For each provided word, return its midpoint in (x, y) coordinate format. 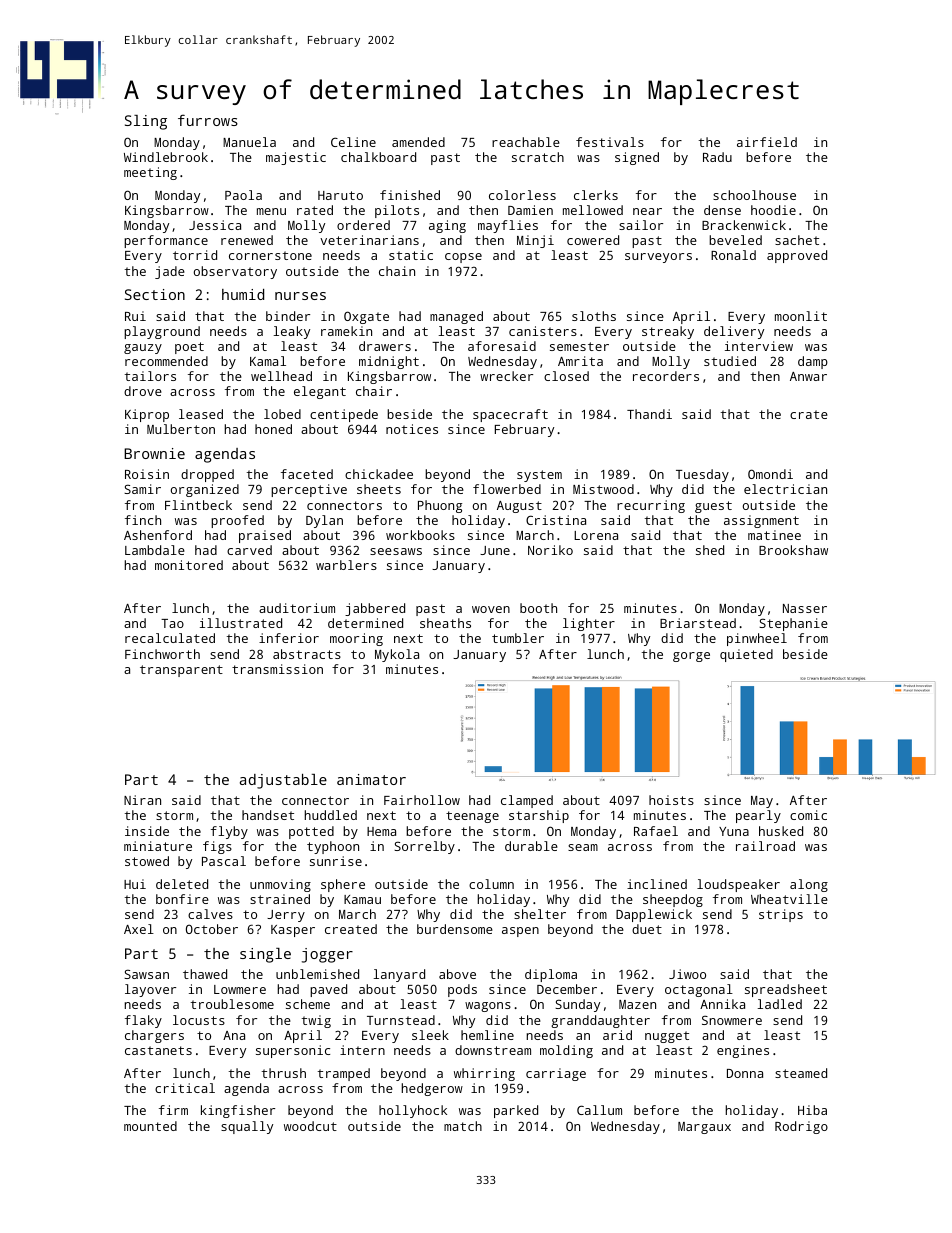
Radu (717, 157)
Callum (599, 1110)
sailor (641, 225)
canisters (543, 331)
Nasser (805, 608)
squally (247, 1127)
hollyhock (413, 1111)
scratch (538, 157)
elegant (320, 392)
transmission (277, 669)
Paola (243, 195)
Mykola (397, 655)
